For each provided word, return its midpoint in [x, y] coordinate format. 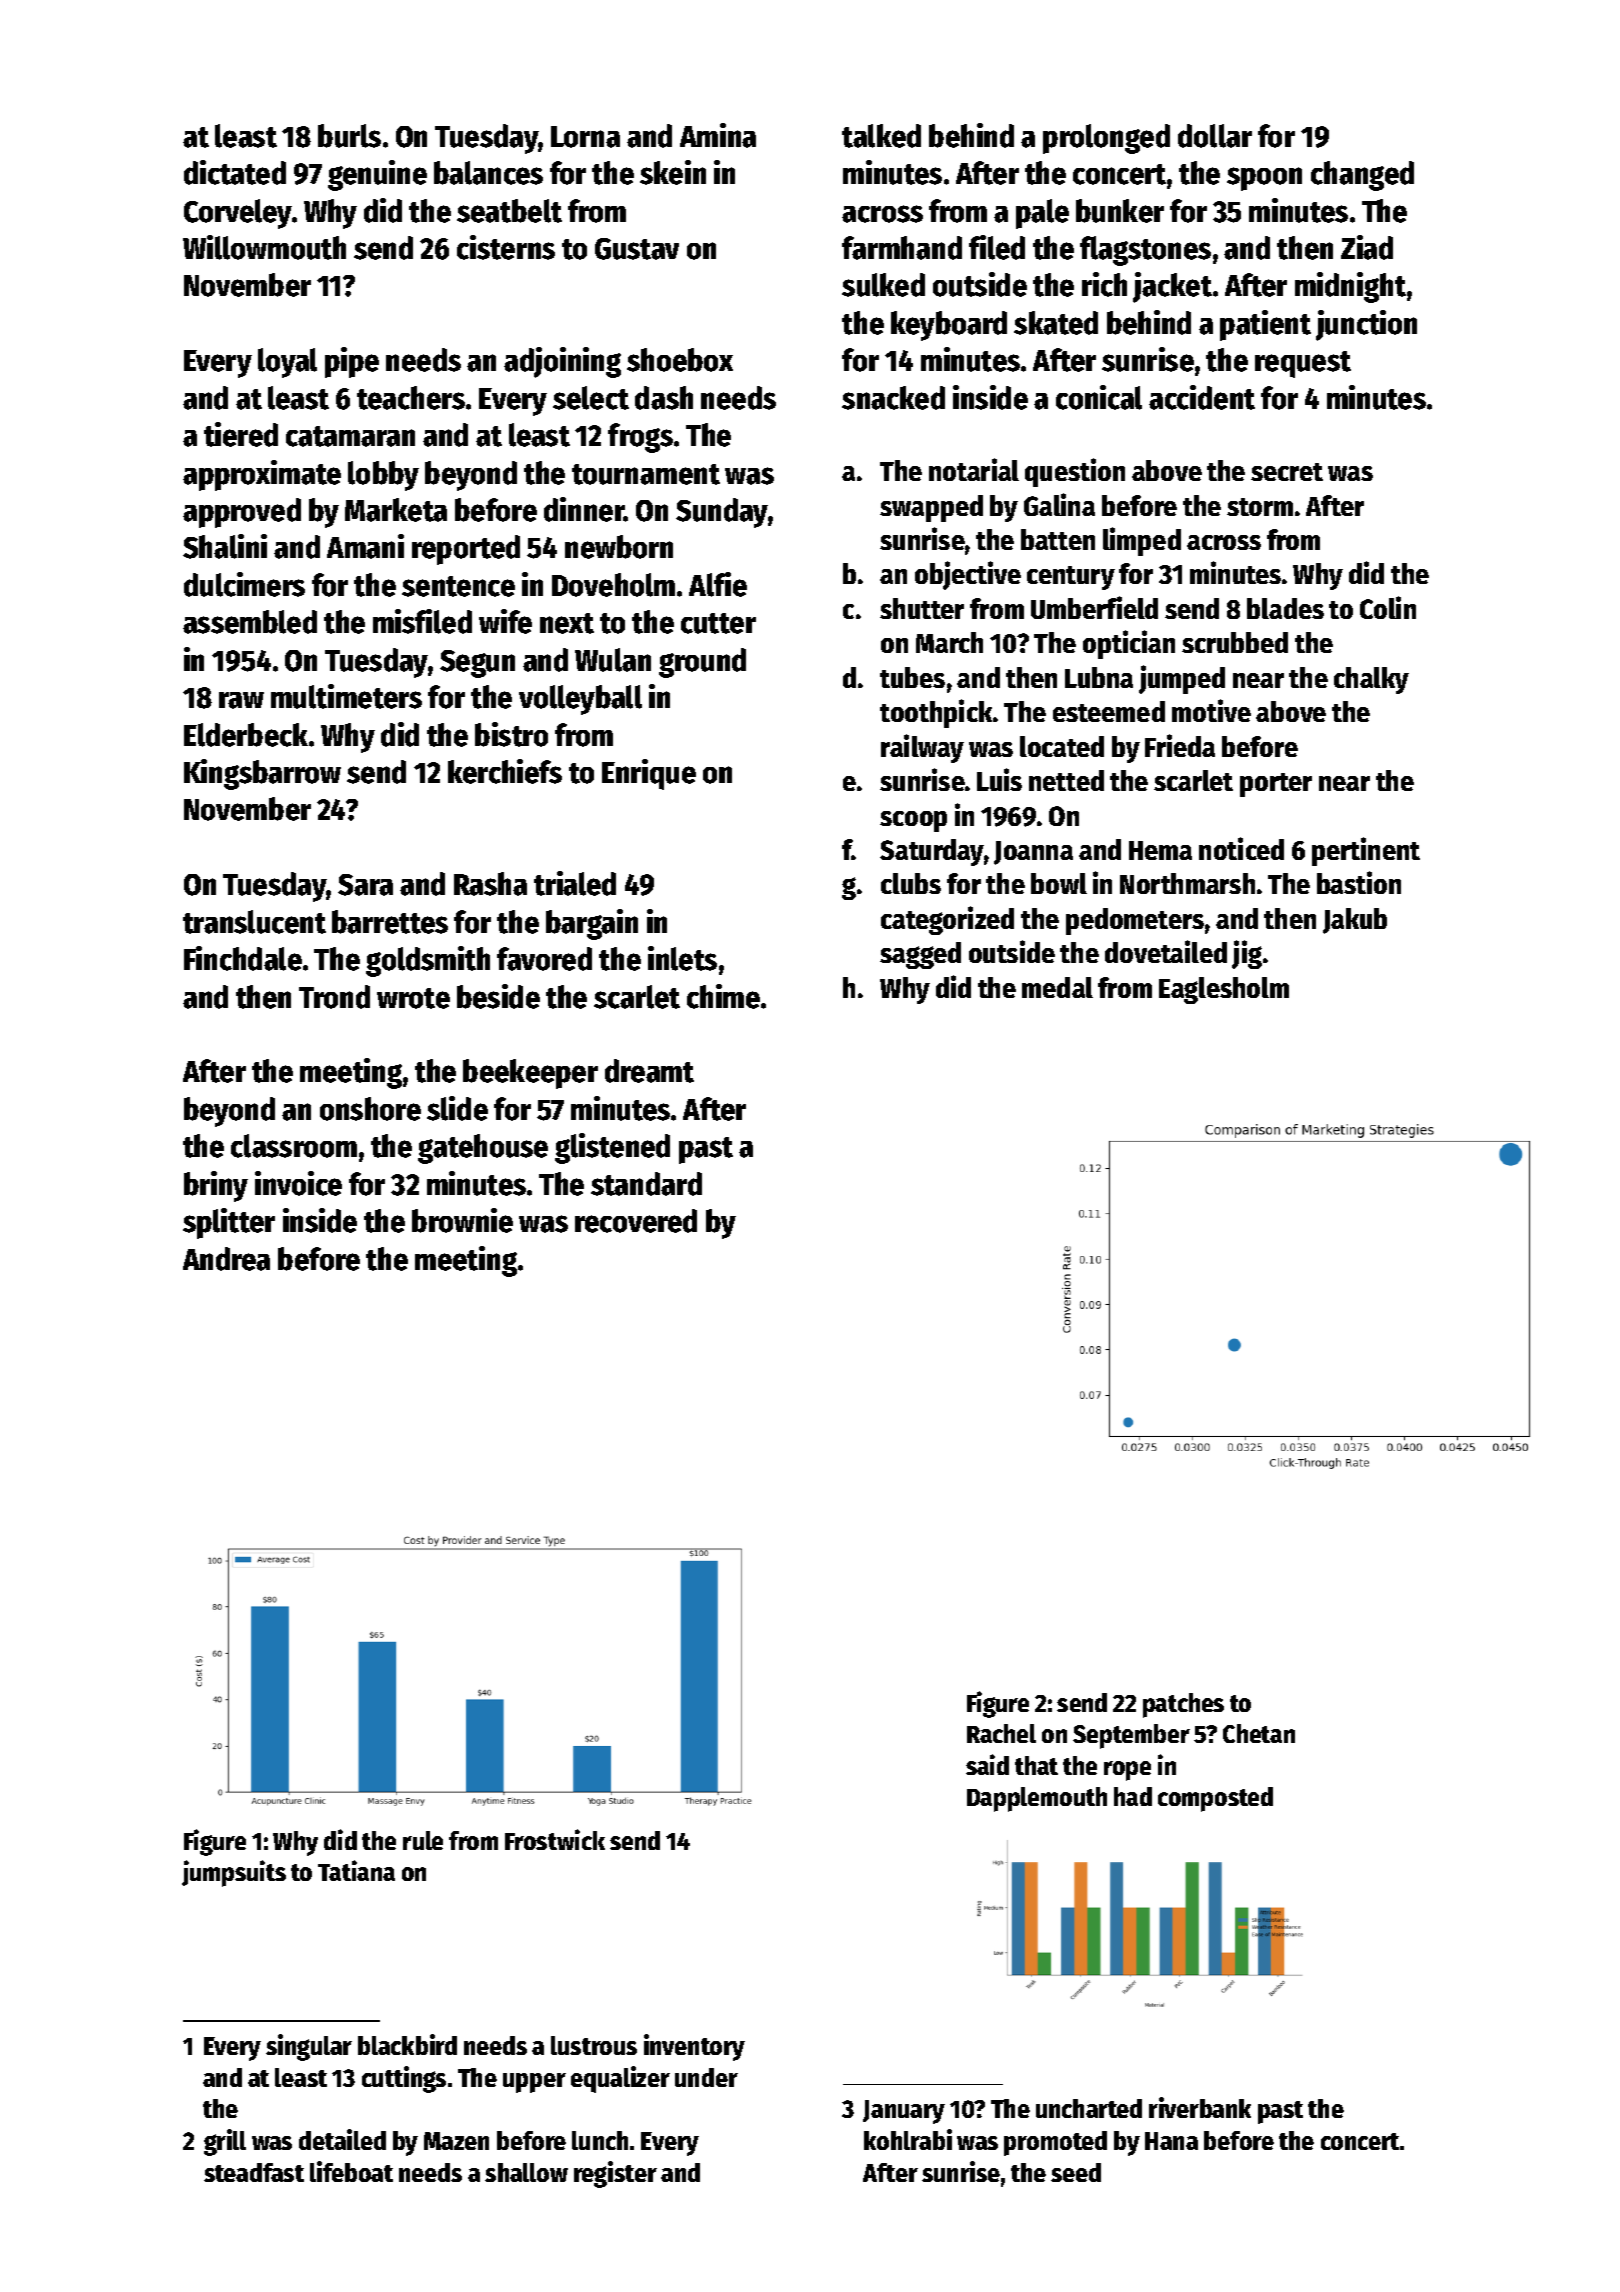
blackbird [407, 2044]
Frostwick [555, 1839]
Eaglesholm [1224, 990]
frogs [640, 438]
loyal [287, 363]
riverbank [1200, 2107]
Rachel [1001, 1733]
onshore [370, 1109]
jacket [1172, 287]
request [1303, 364]
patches [1183, 1705]
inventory [694, 2047]
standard [646, 1184]
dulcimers [244, 584]
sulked [883, 285]
